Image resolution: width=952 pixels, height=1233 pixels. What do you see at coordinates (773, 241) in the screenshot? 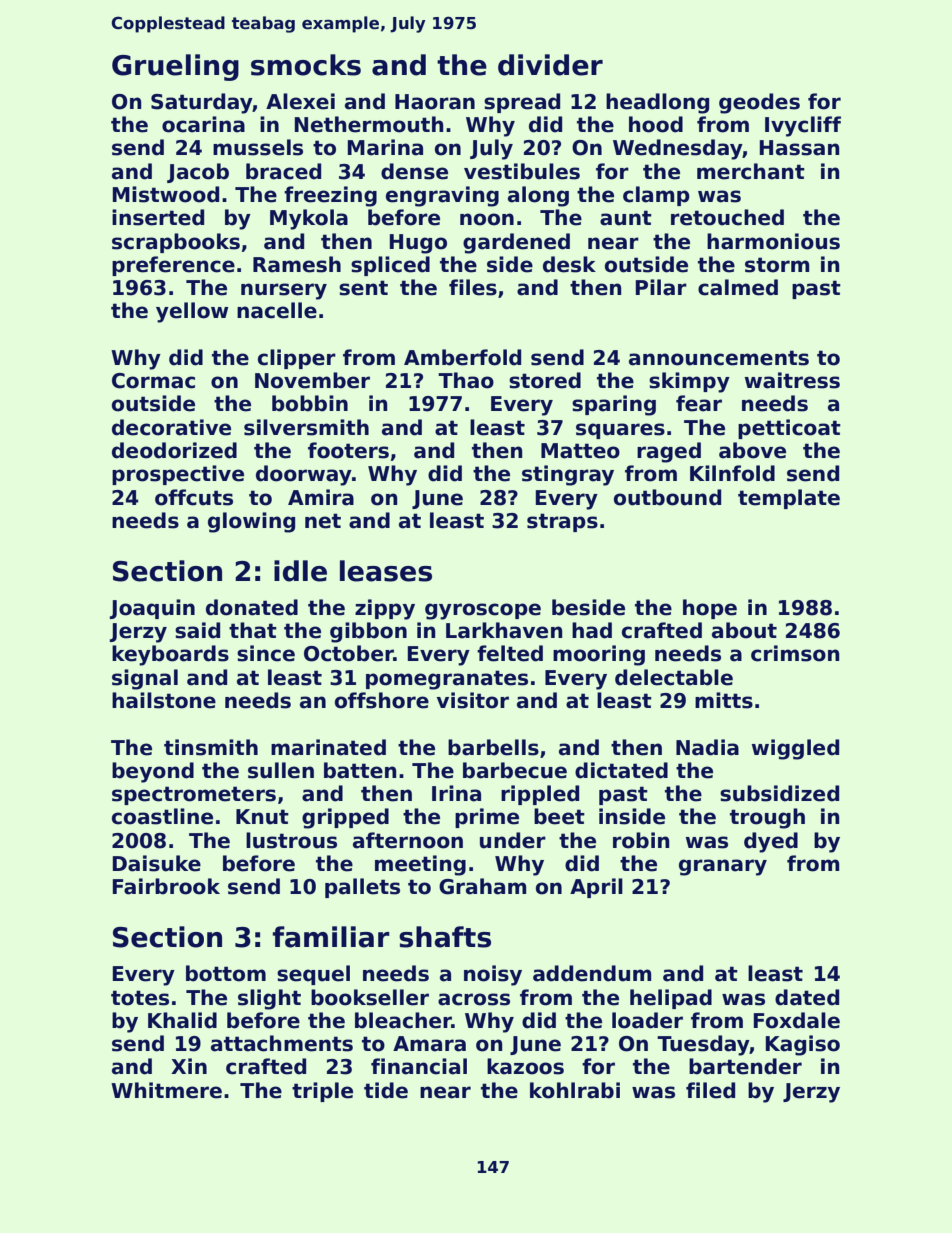
I see `harmonious` at bounding box center [773, 241].
